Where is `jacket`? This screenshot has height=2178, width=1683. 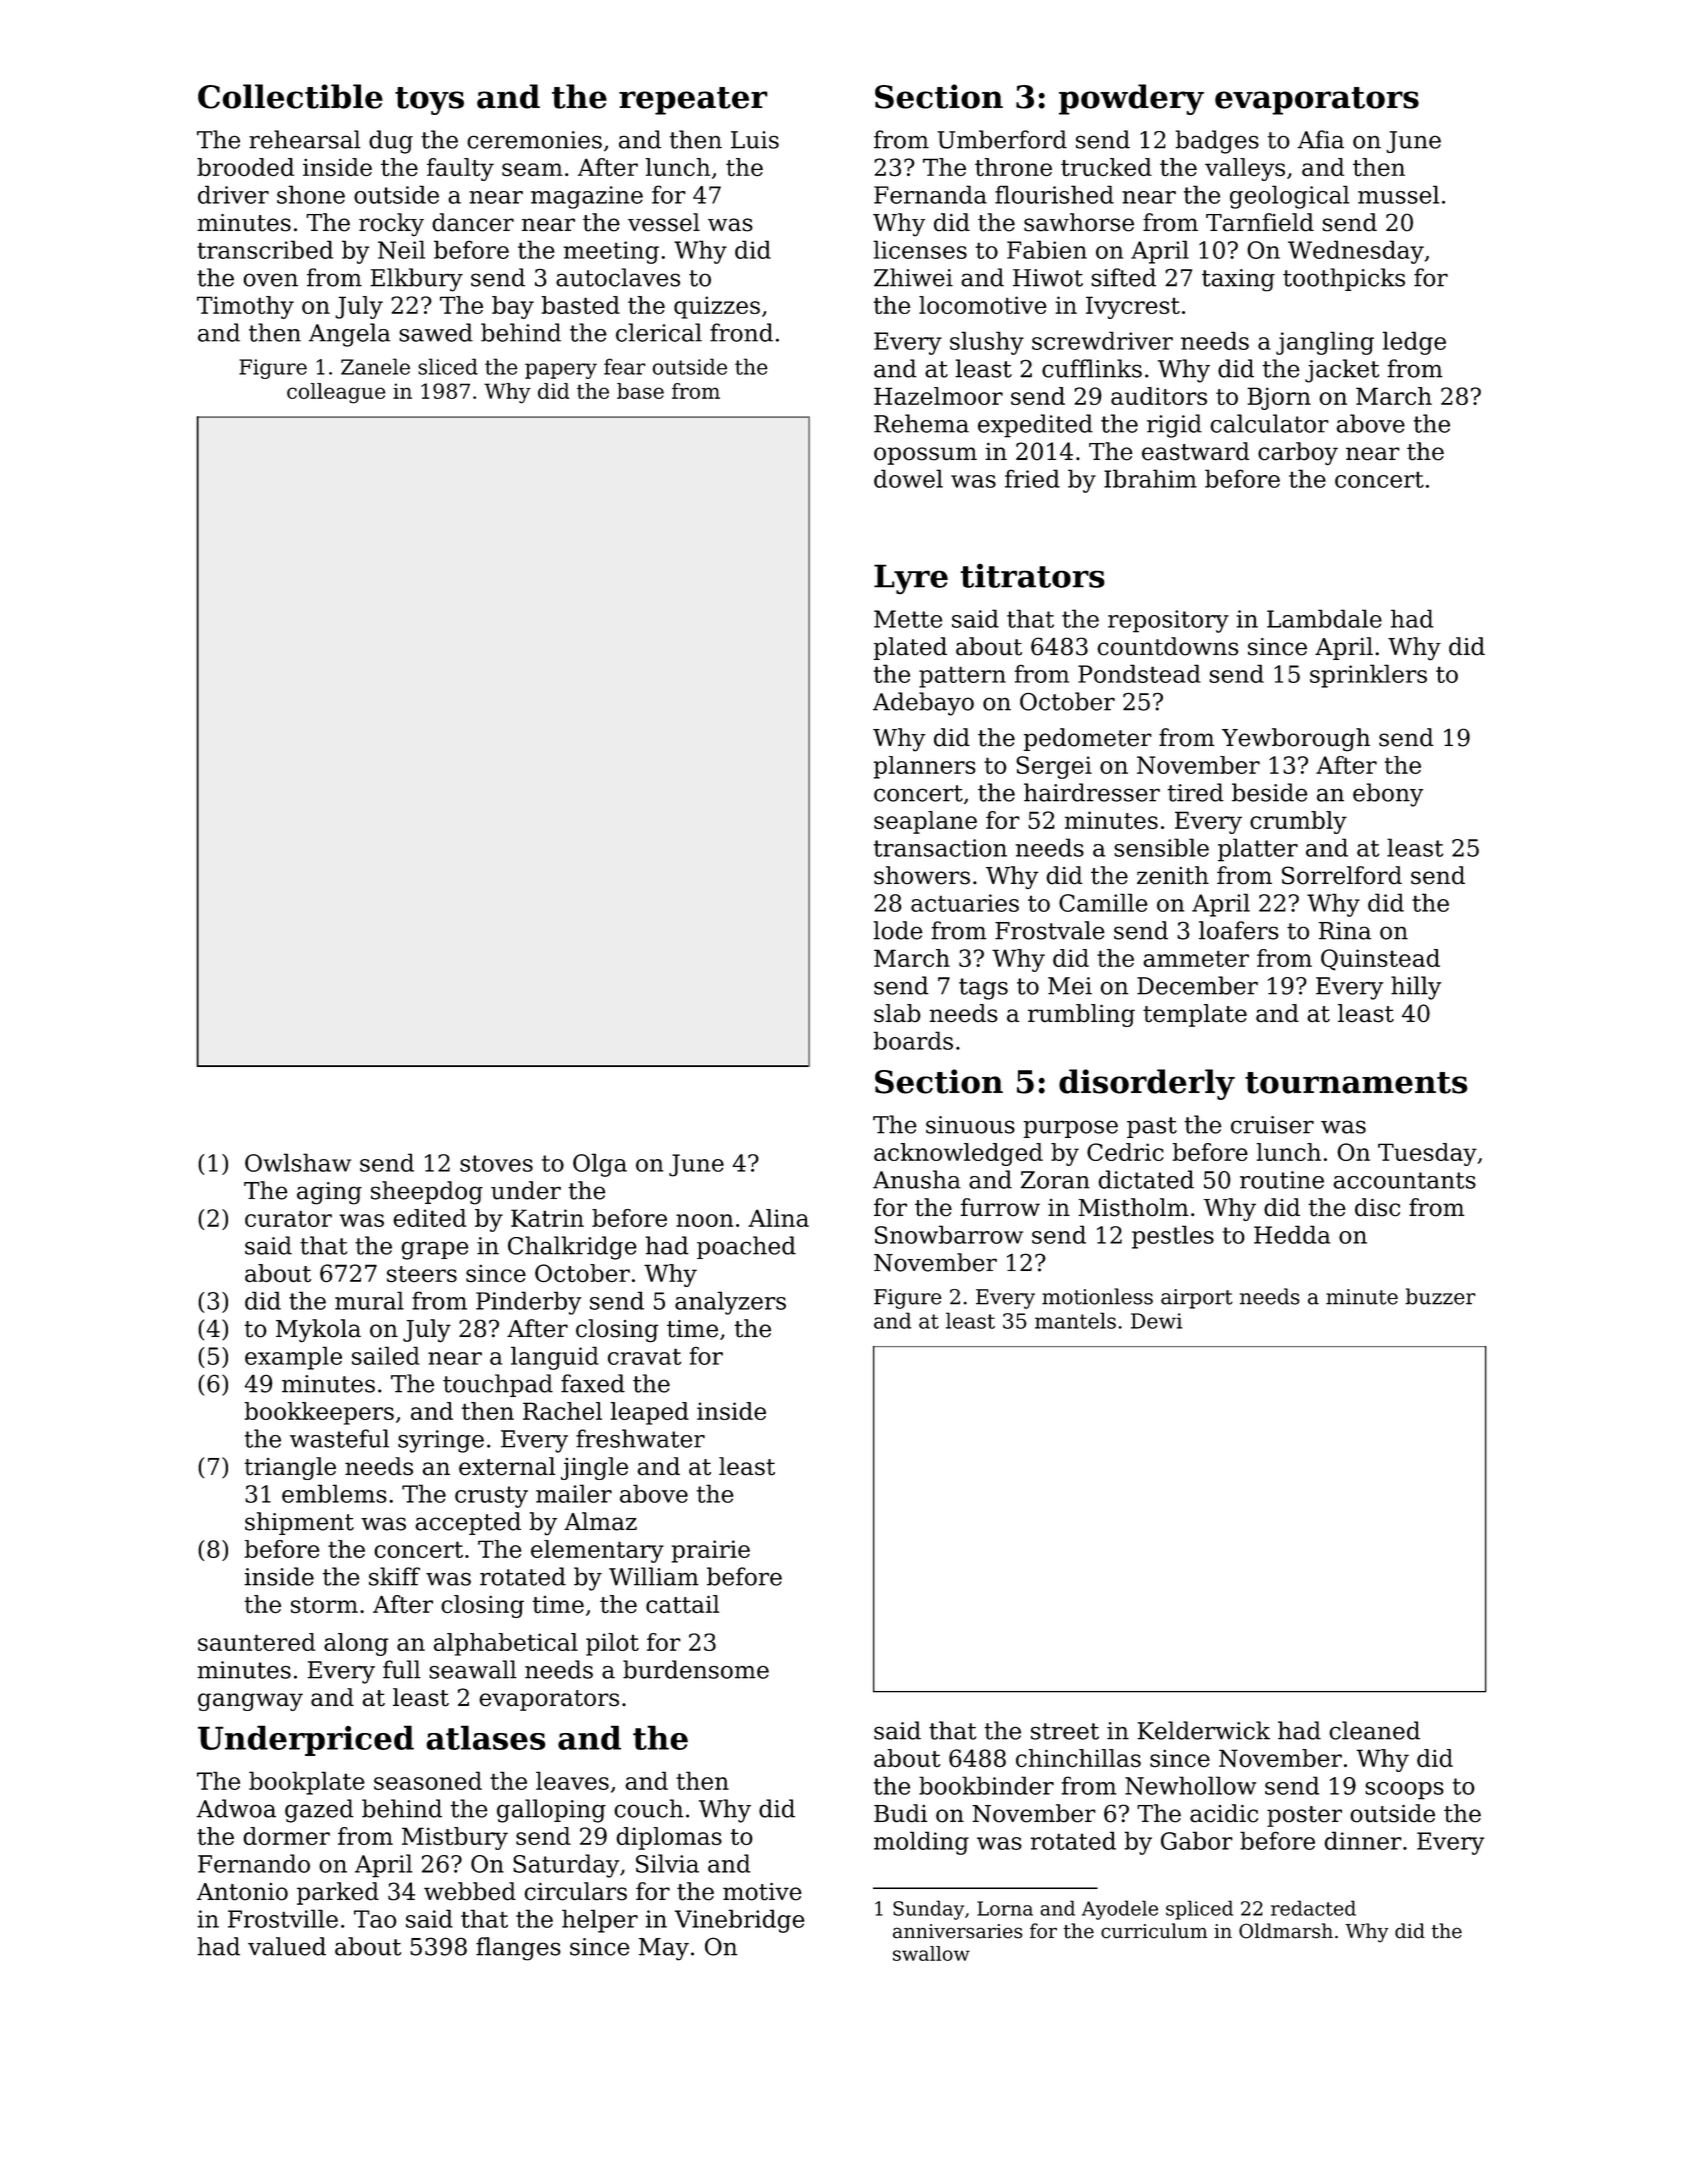 jacket is located at coordinates (1342, 371).
